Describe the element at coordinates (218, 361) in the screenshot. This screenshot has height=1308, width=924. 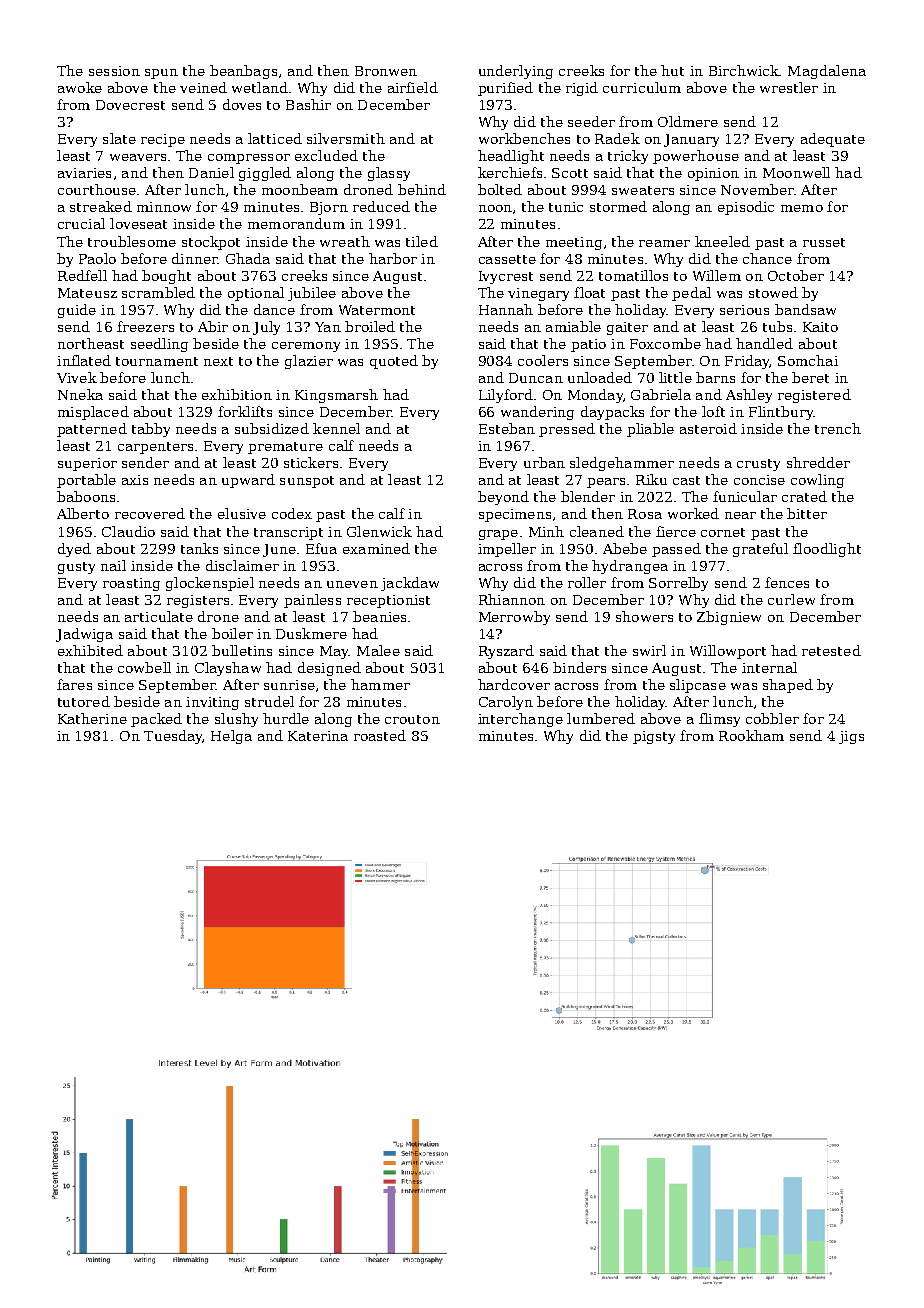
I see `next` at that location.
